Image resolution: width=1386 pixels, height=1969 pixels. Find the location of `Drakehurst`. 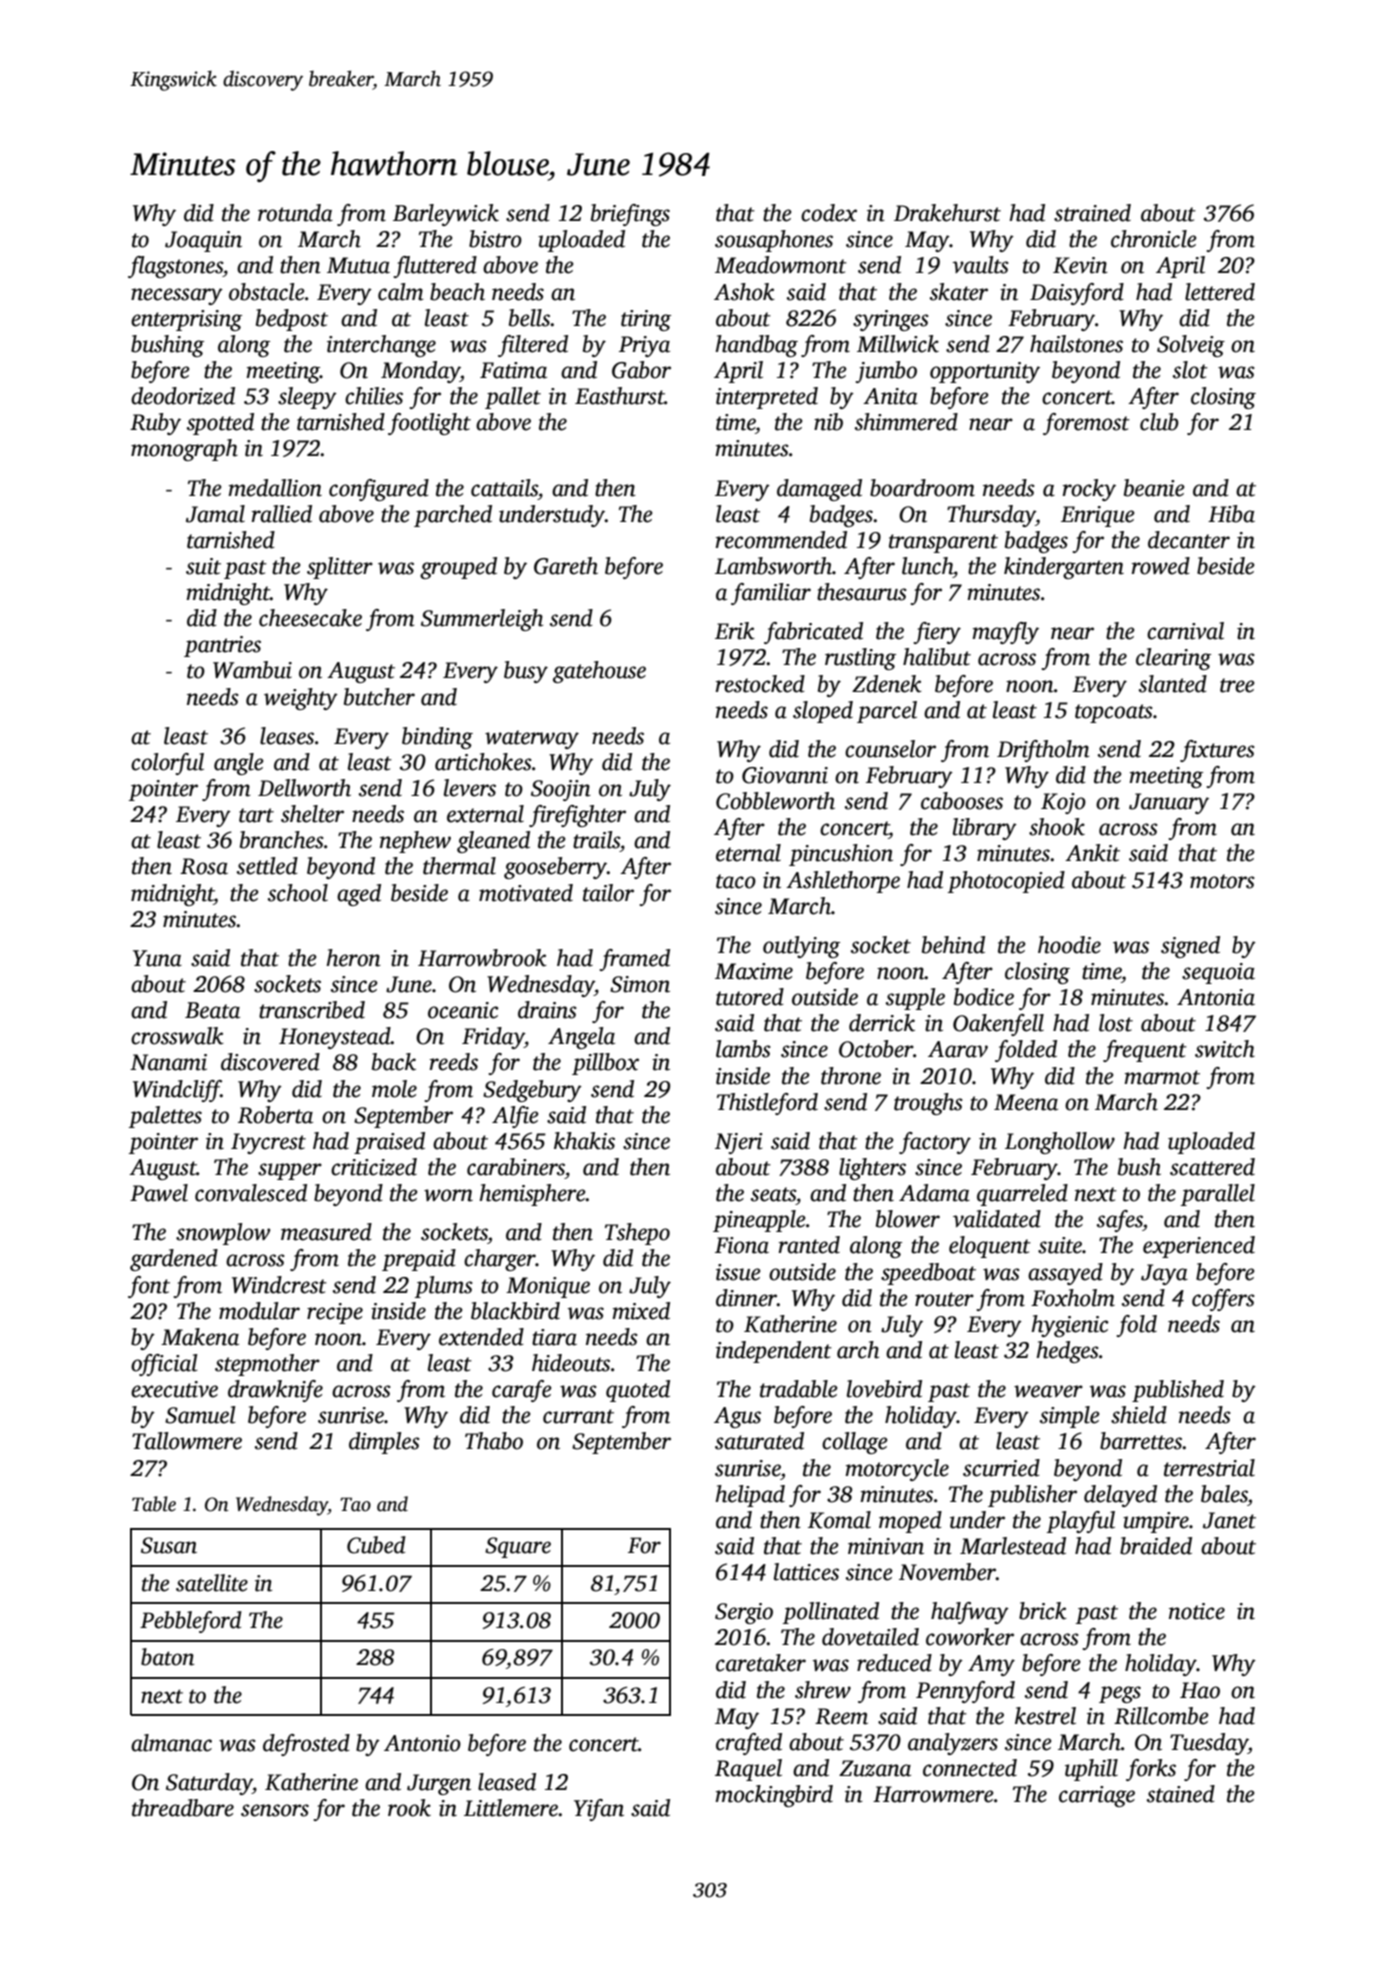

Drakehurst is located at coordinates (947, 213).
